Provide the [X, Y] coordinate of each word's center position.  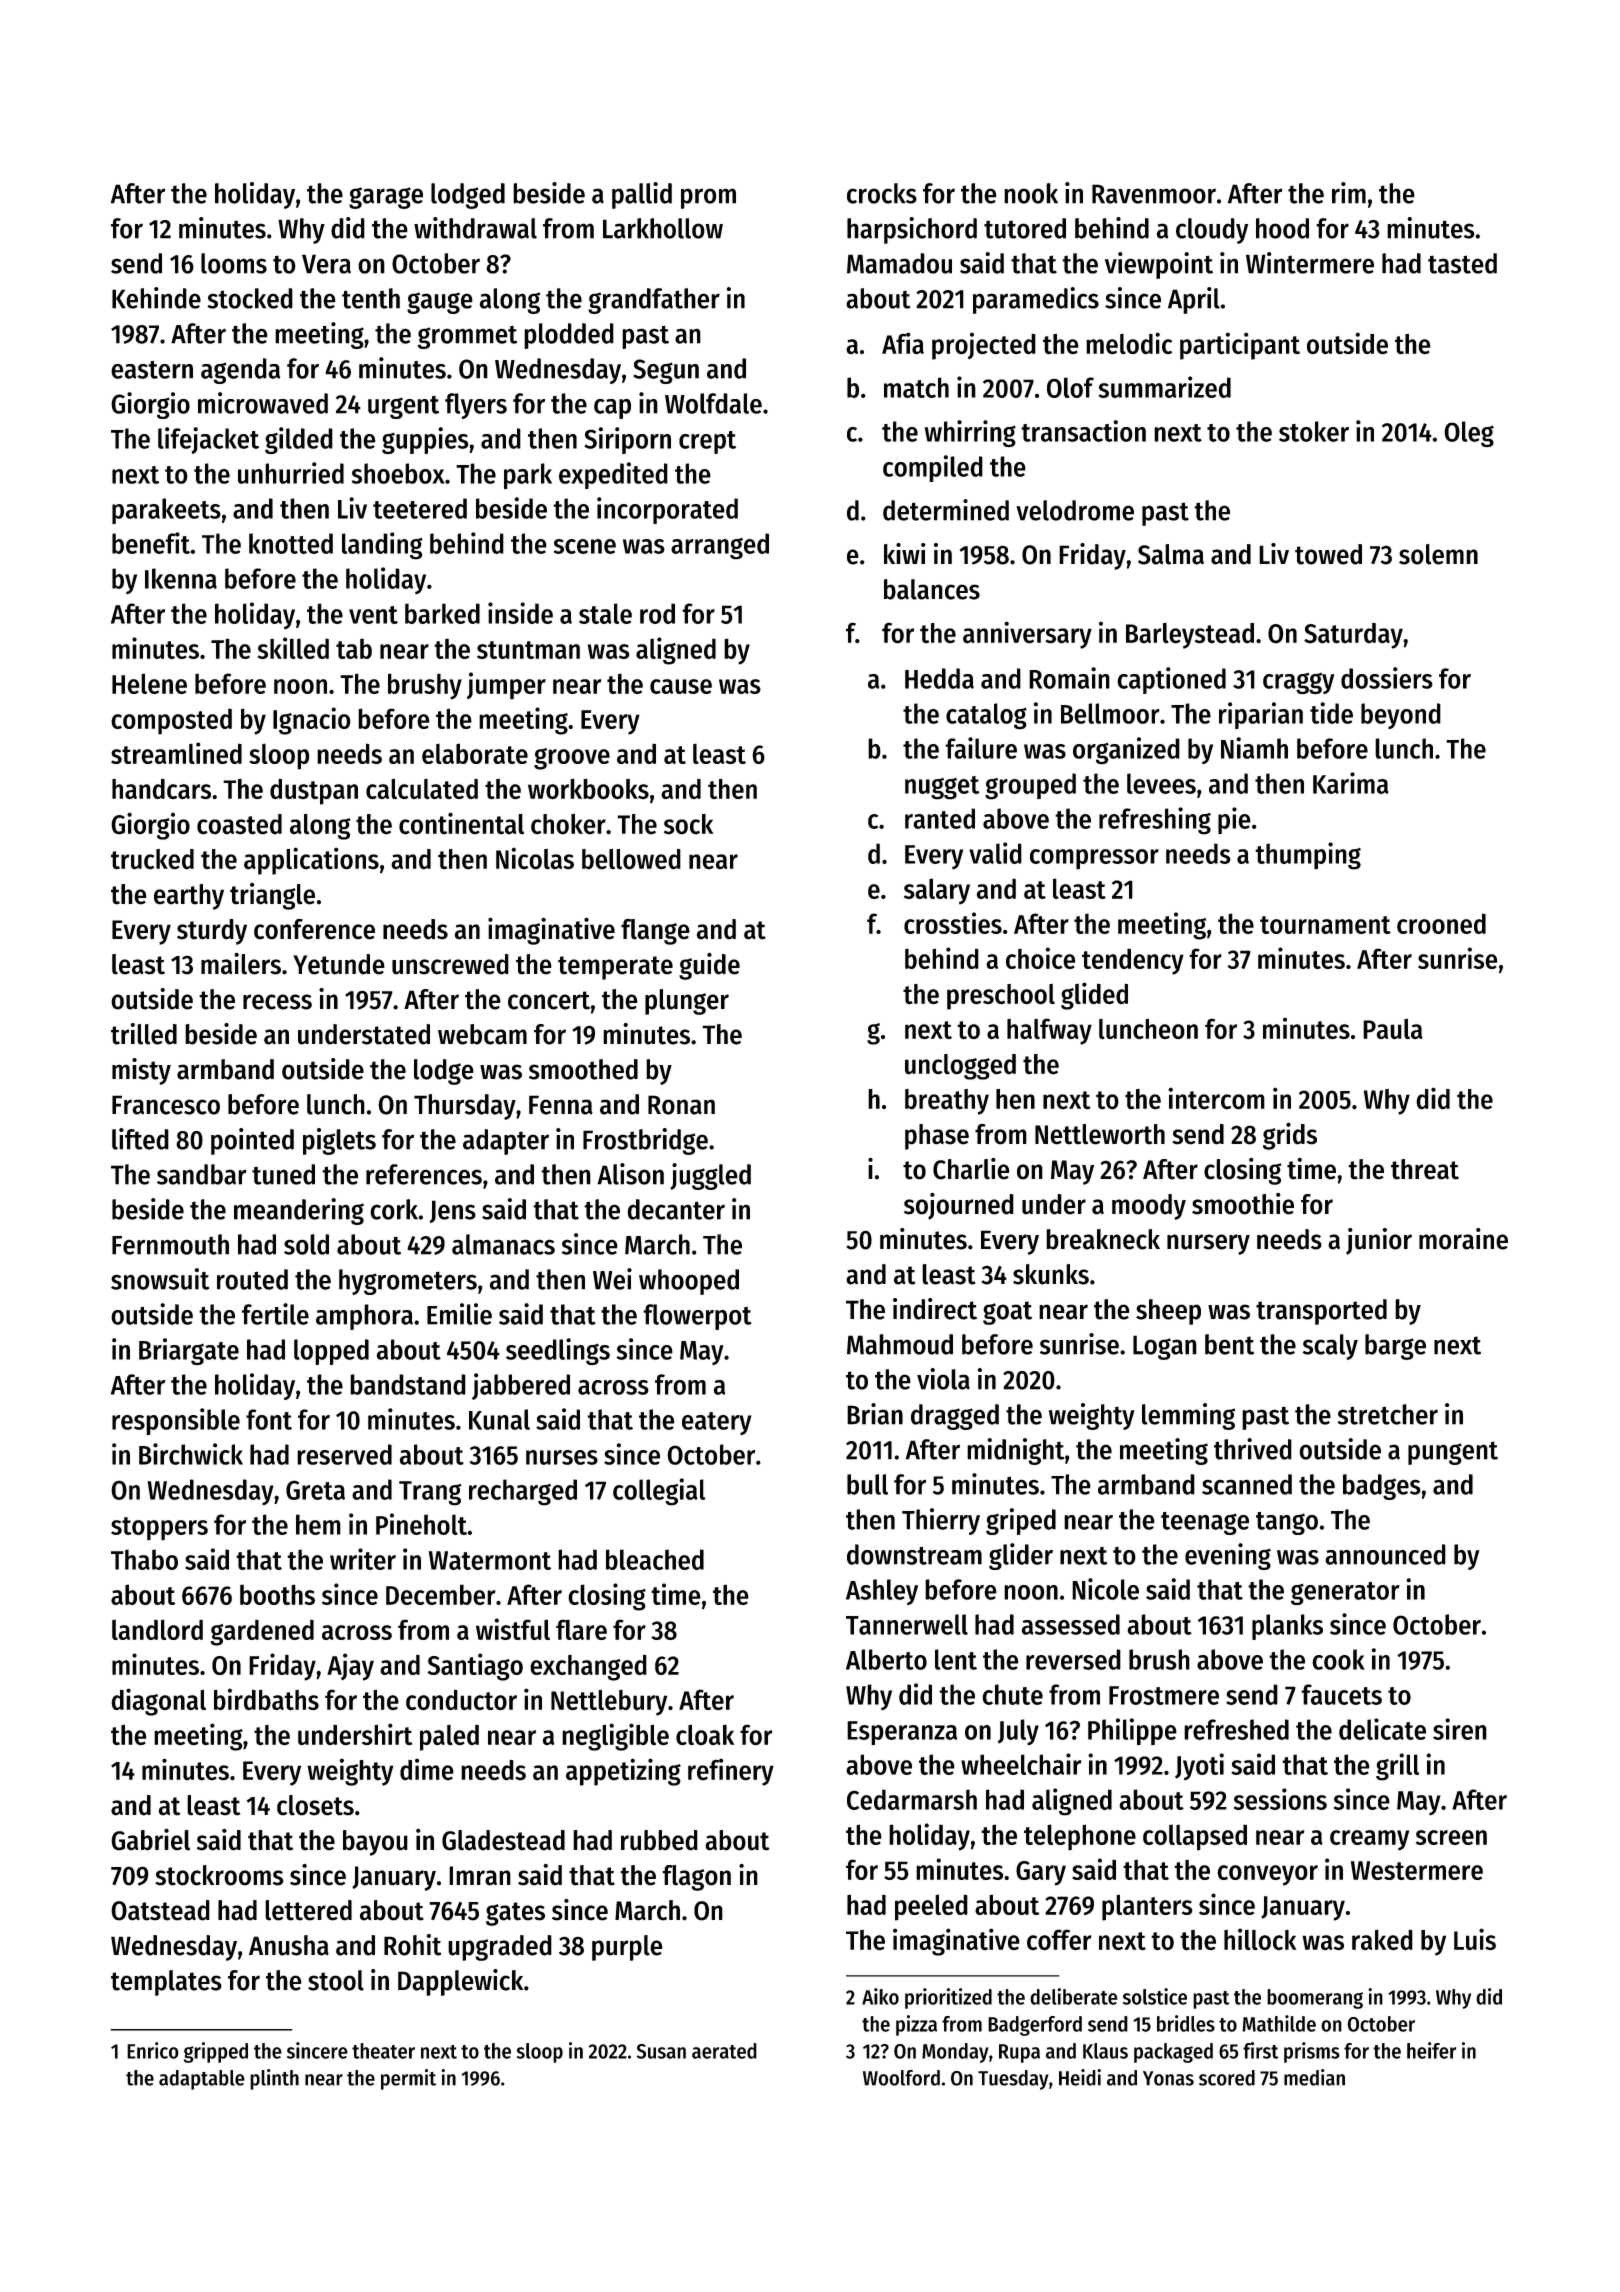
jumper [506, 686]
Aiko [880, 1996]
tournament [1325, 925]
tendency [1133, 961]
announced [1385, 1554]
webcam [482, 1034]
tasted [1462, 263]
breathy [947, 1102]
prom [708, 198]
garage [386, 198]
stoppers [159, 1529]
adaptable [202, 2080]
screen [1451, 1837]
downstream [914, 1554]
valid [995, 853]
